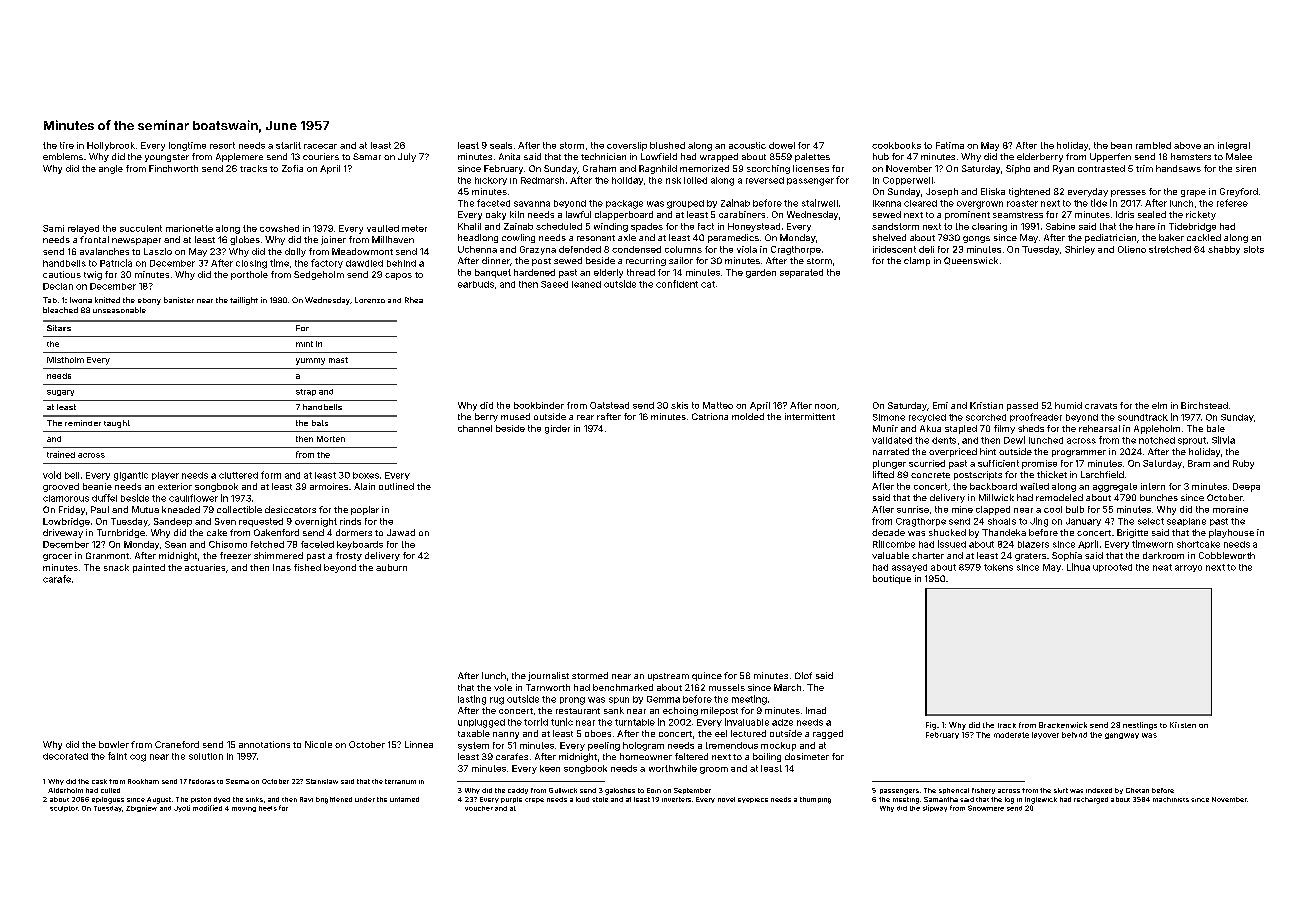 Image resolution: width=1308 pixels, height=924 pixels. Describe the element at coordinates (1183, 725) in the document. I see `Kirsten` at that location.
